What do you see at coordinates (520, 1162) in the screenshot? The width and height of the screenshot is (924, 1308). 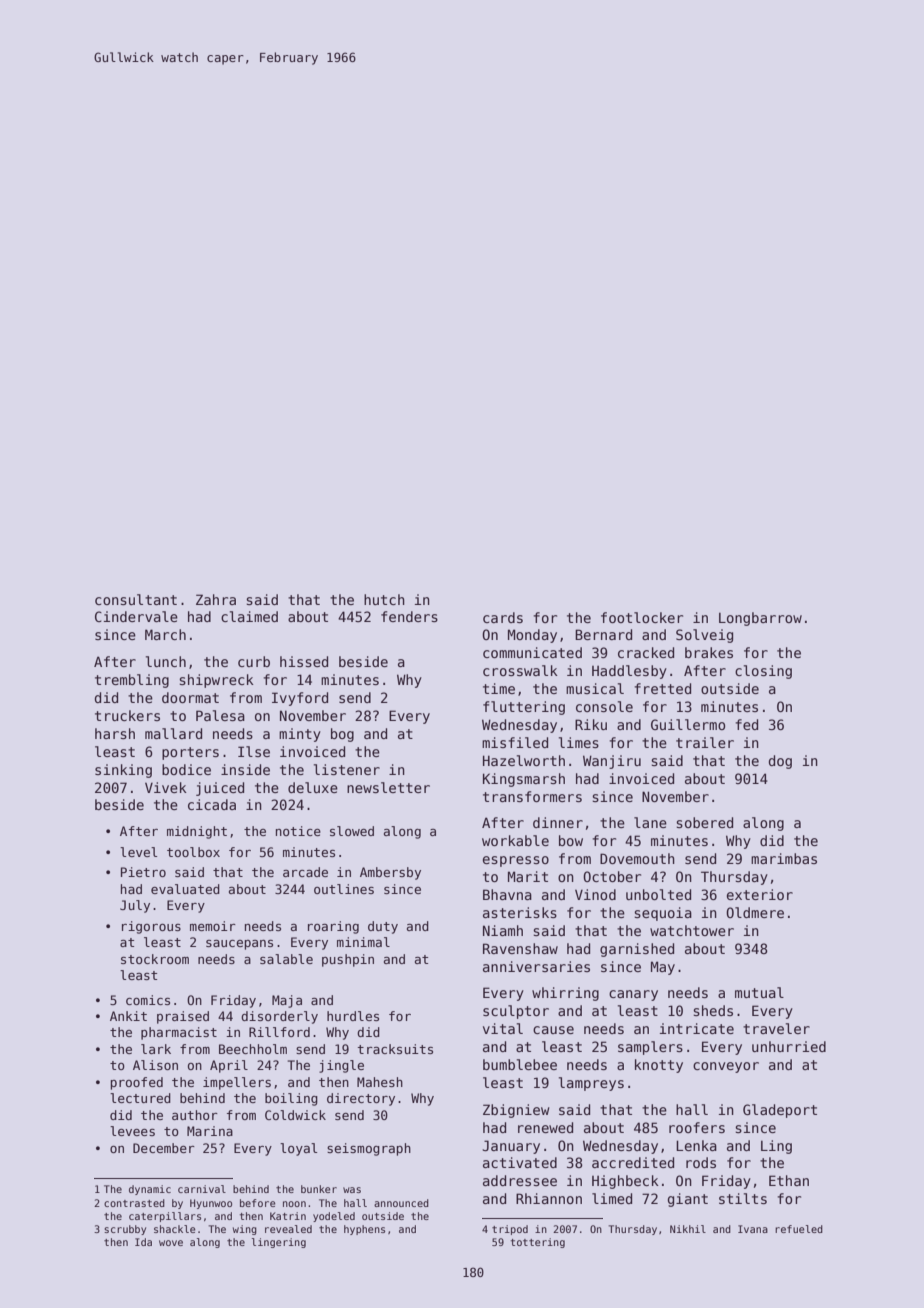 I see `activated` at bounding box center [520, 1162].
